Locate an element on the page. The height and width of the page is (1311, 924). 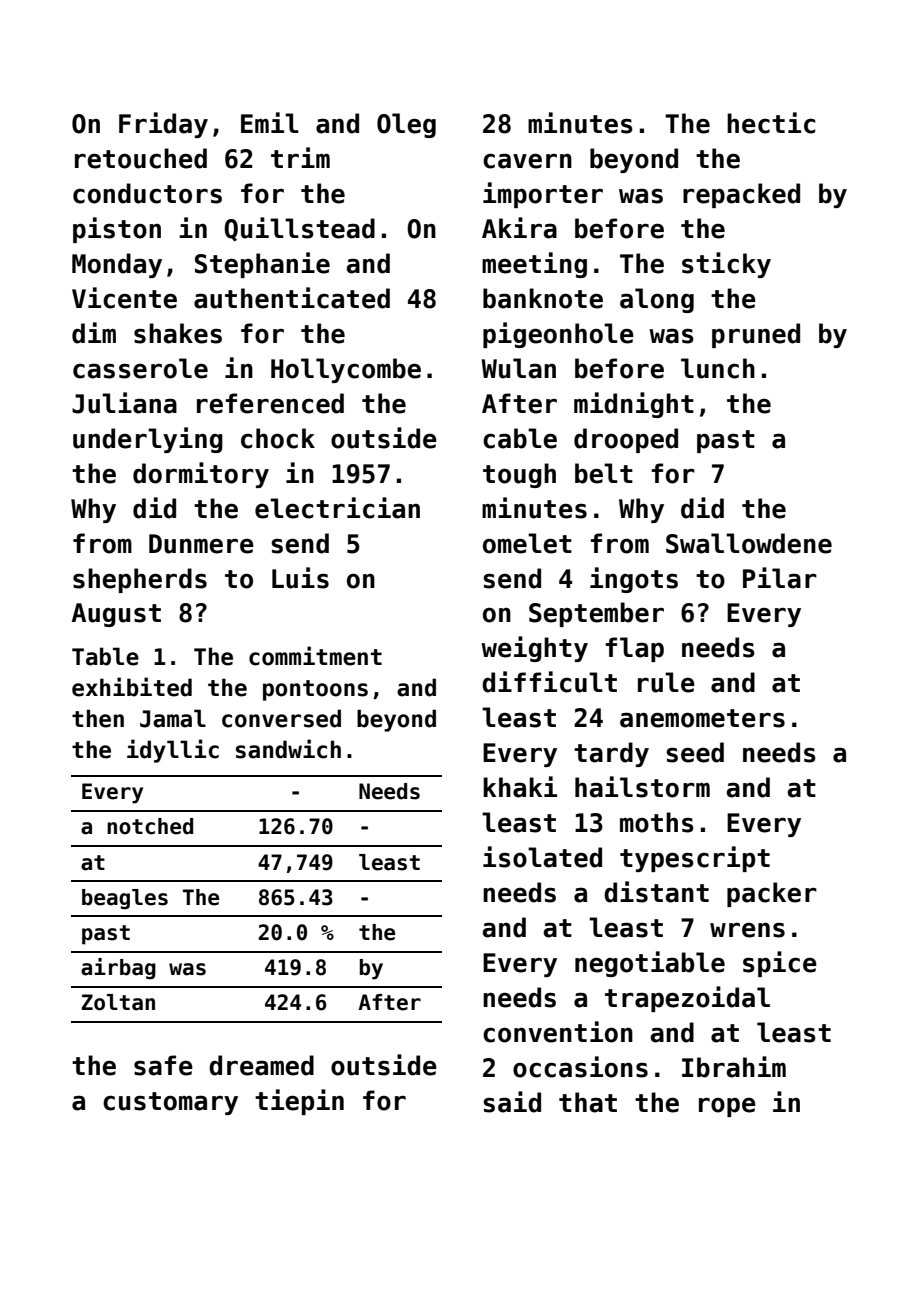
anemometers is located at coordinates (702, 718).
